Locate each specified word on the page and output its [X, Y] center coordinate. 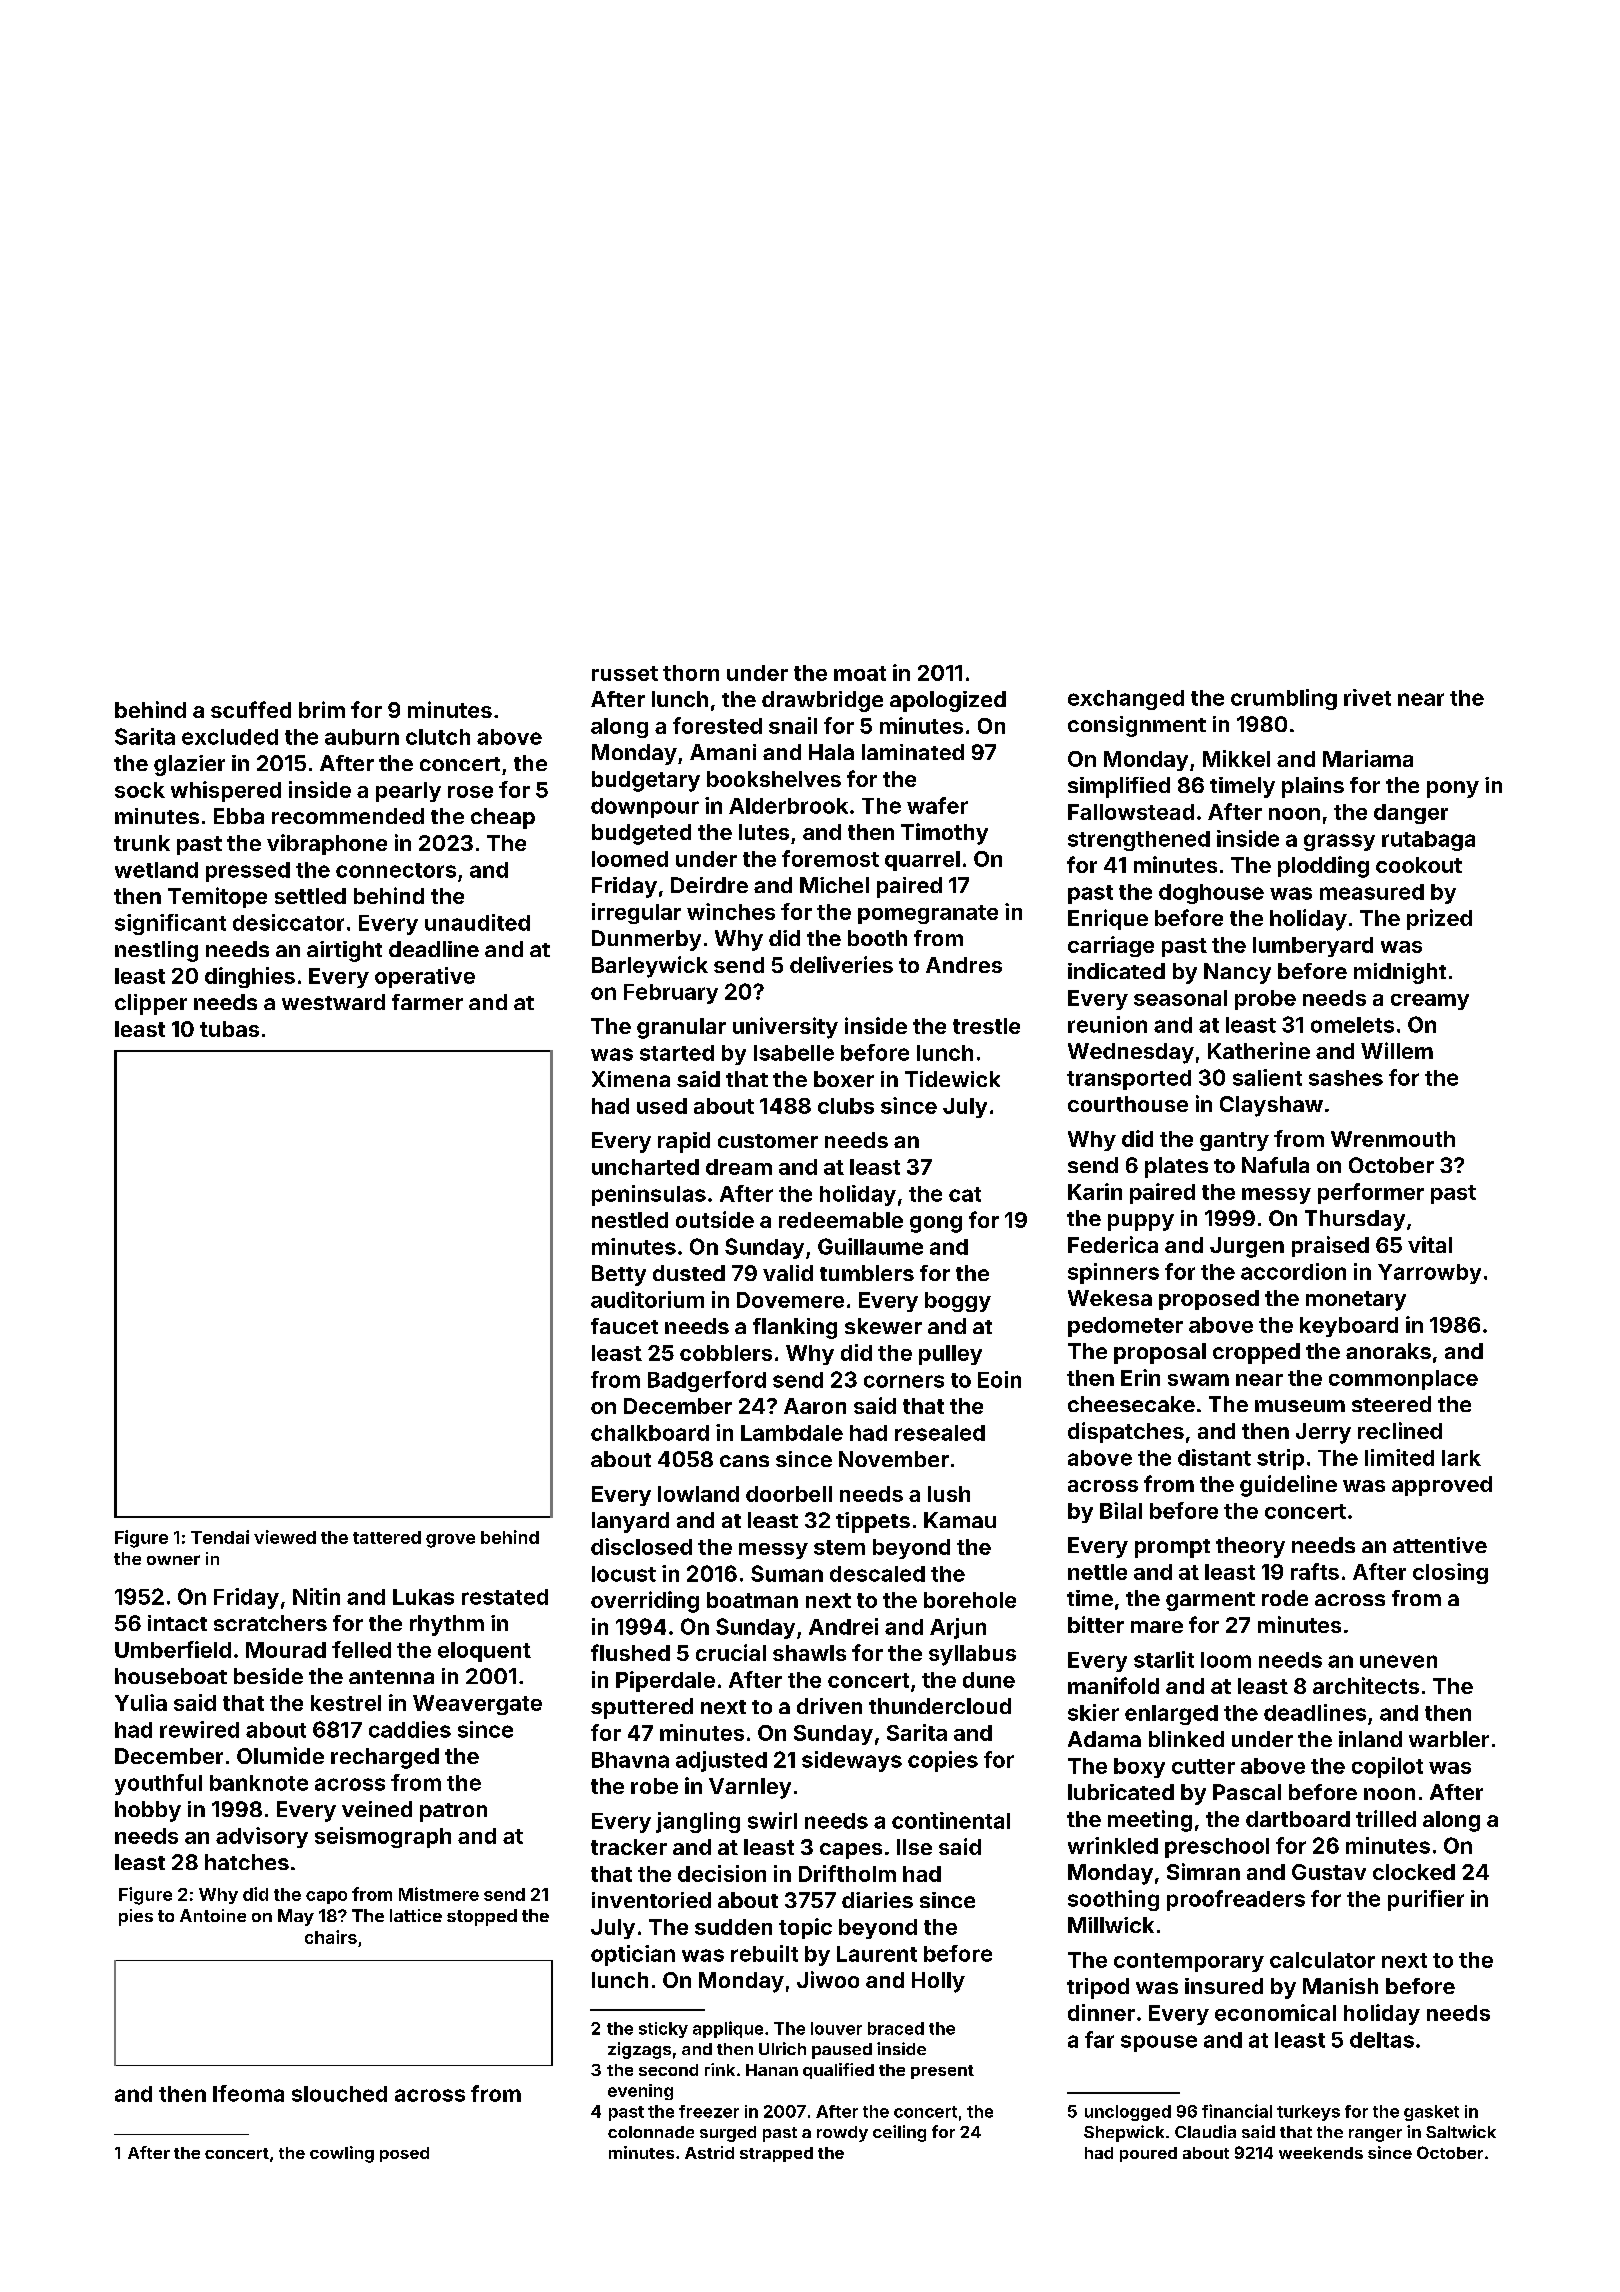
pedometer [1125, 1327]
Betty [619, 1275]
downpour [645, 808]
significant [170, 924]
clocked [1414, 1872]
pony [1453, 789]
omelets [1352, 1025]
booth [877, 938]
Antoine [213, 1915]
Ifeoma [248, 2093]
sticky [663, 2030]
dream [739, 1167]
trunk [142, 843]
